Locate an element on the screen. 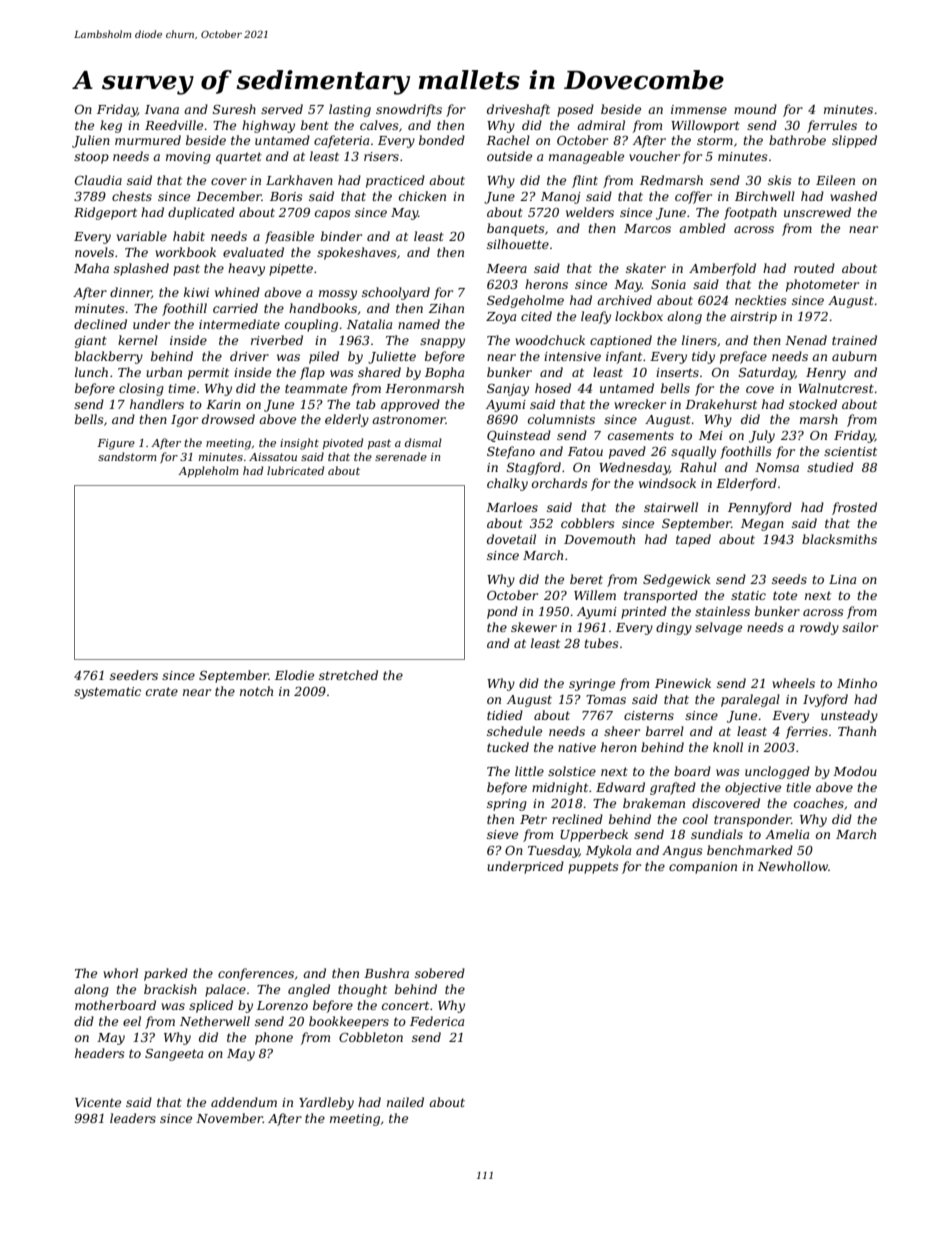 The width and height of the screenshot is (952, 1233). brackish is located at coordinates (170, 989).
